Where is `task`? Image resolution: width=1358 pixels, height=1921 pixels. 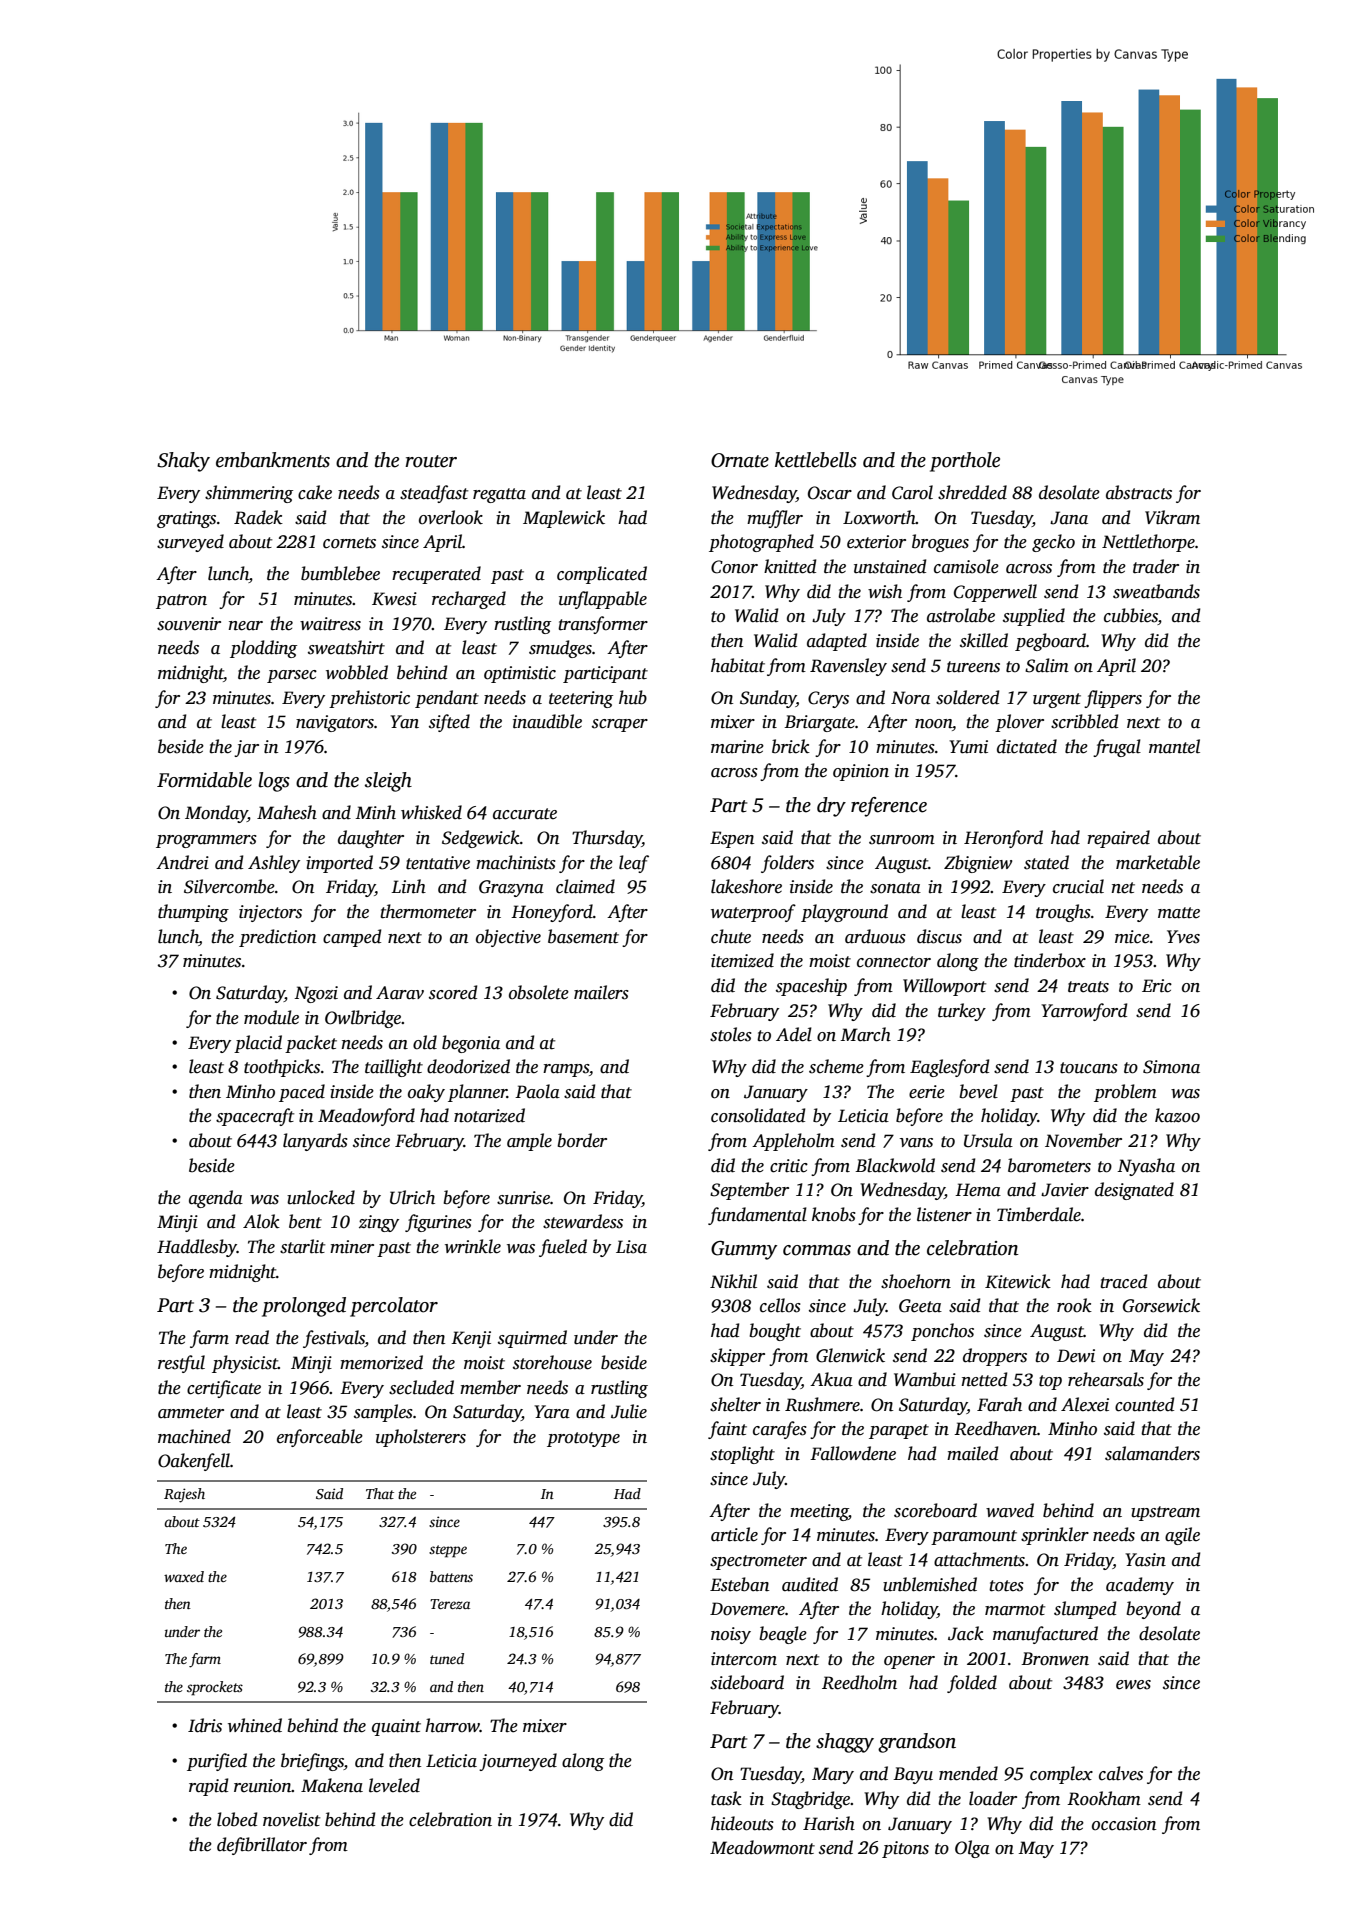 task is located at coordinates (726, 1798).
